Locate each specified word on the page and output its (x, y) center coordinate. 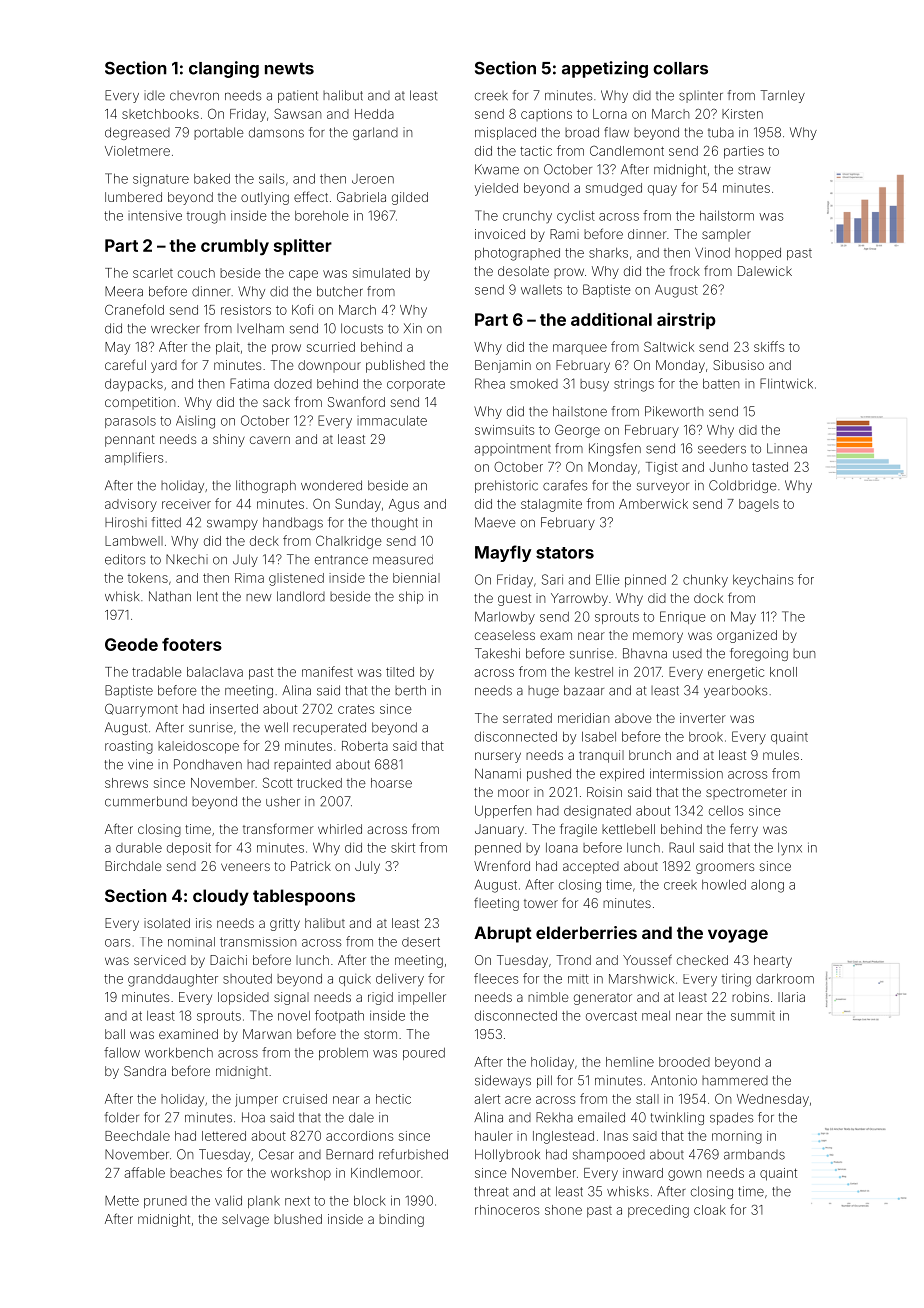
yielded (496, 189)
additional (611, 319)
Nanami (498, 774)
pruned (165, 1202)
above (633, 718)
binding (401, 1220)
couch (196, 273)
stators (565, 553)
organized (747, 636)
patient (298, 96)
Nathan (170, 596)
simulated (381, 273)
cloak (710, 1210)
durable (139, 848)
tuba (721, 132)
